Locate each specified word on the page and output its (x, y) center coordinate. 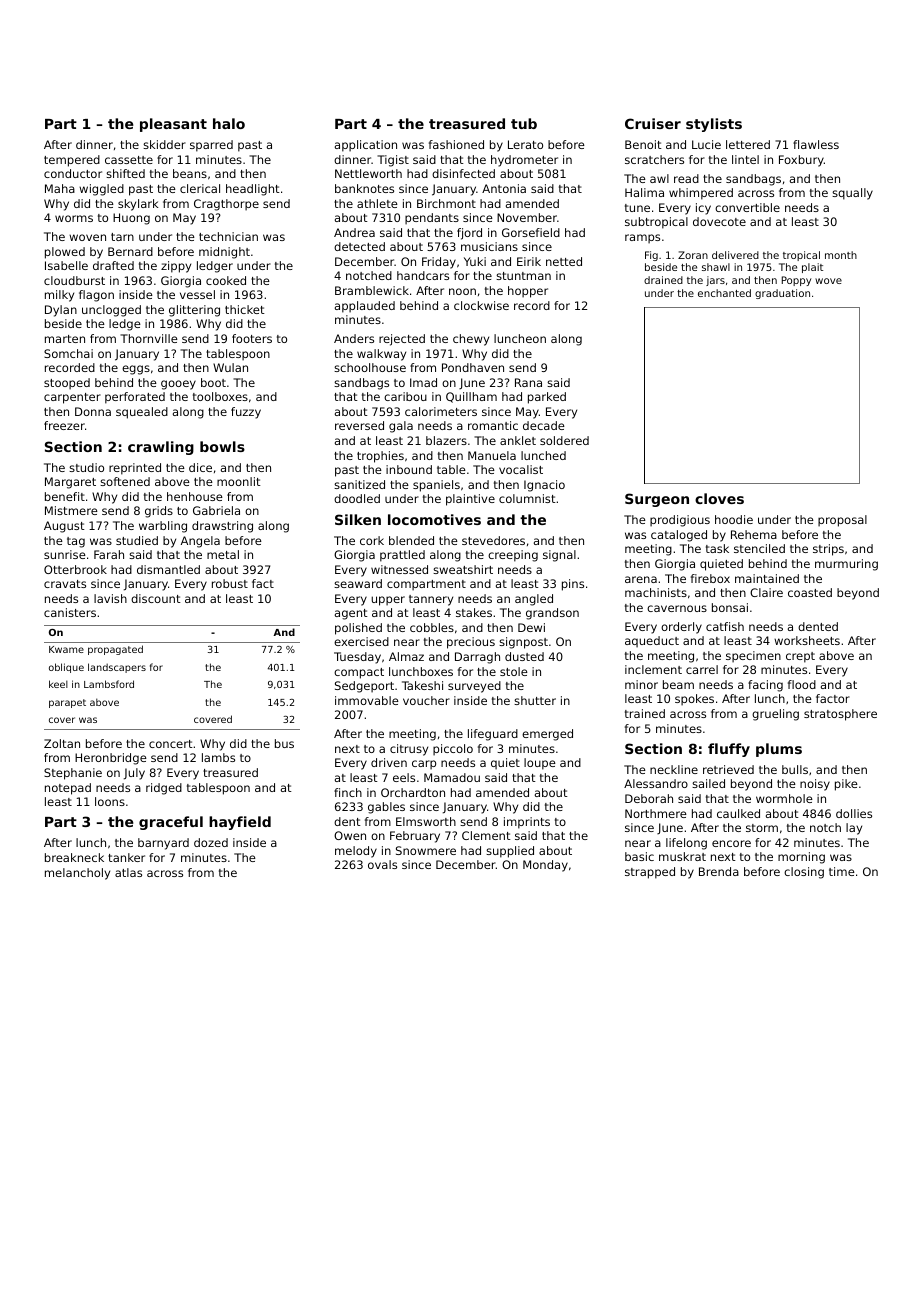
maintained (767, 578)
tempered (72, 161)
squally (852, 194)
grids (159, 512)
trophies (380, 457)
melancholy (77, 874)
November (527, 217)
